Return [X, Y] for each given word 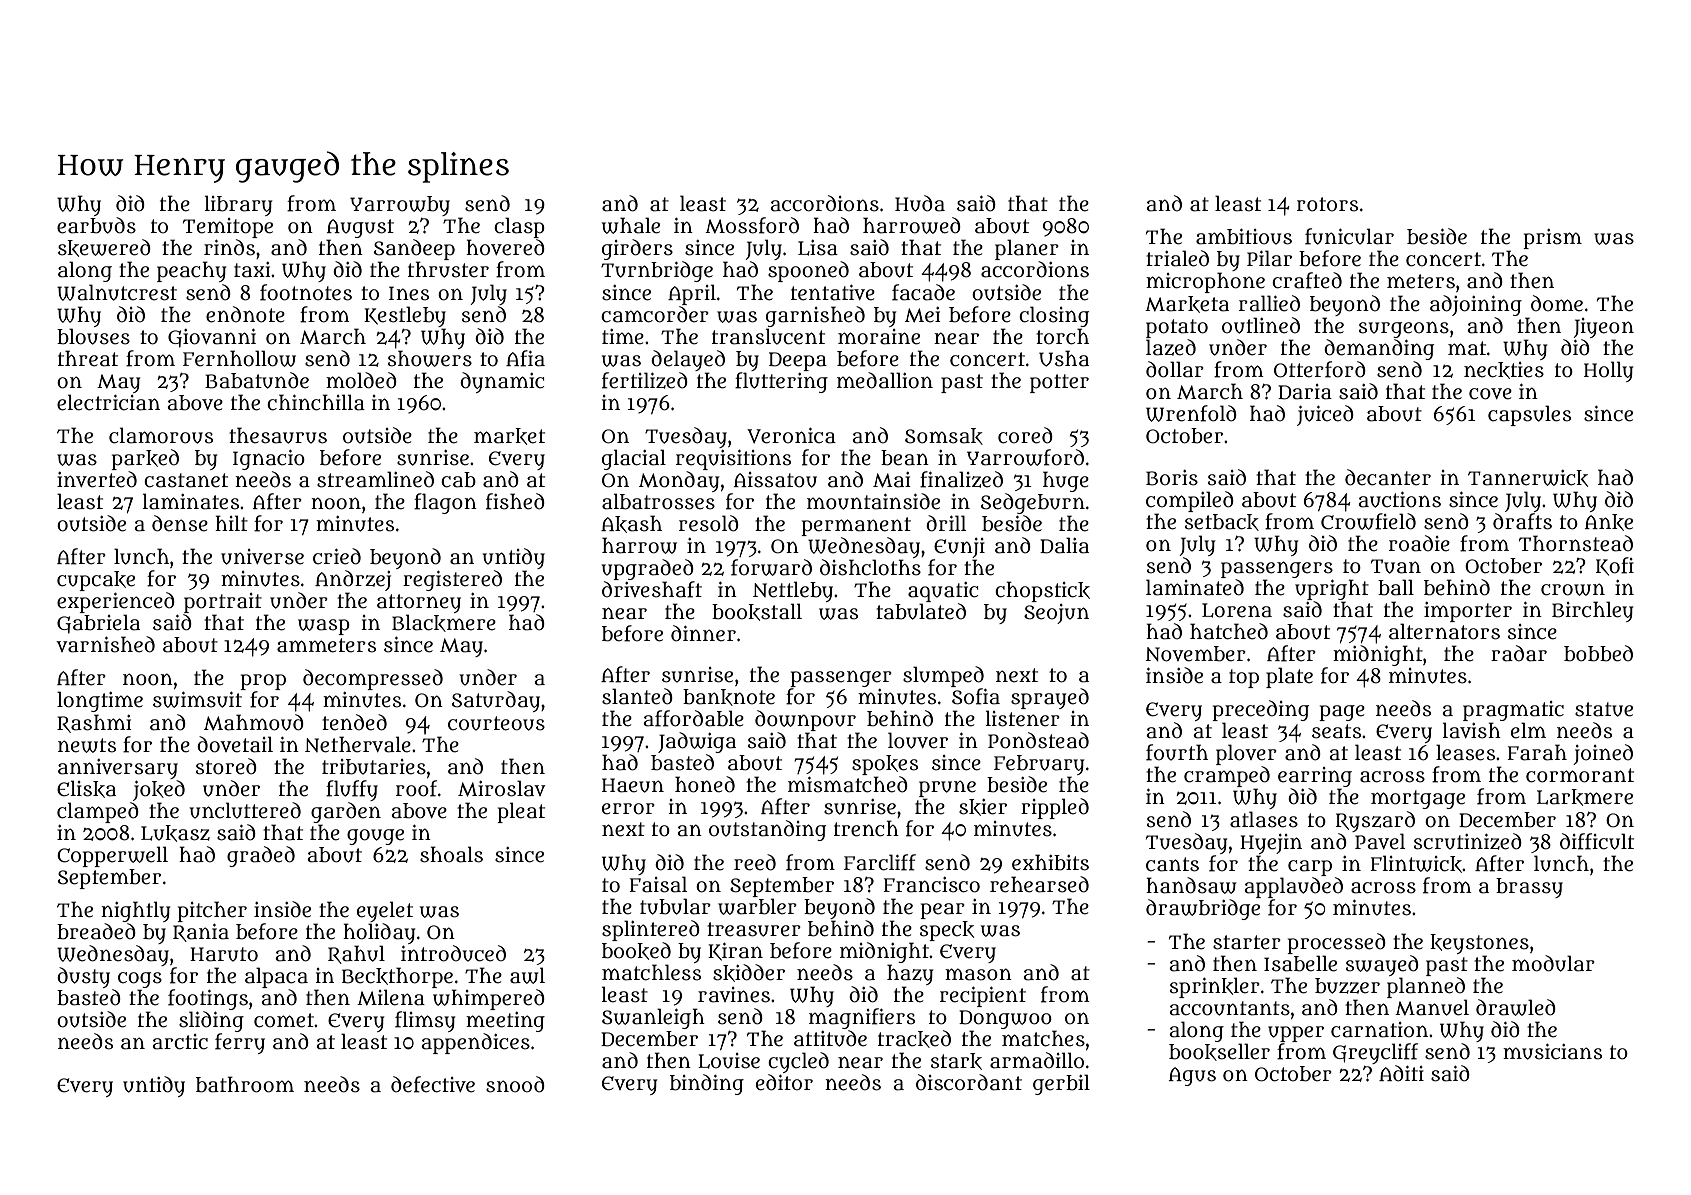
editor [784, 1082]
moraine [879, 337]
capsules [1529, 415]
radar [1519, 653]
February [1039, 765]
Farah [1537, 752]
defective [433, 1084]
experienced [116, 602]
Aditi [1401, 1073]
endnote [245, 314]
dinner [703, 633]
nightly [135, 911]
